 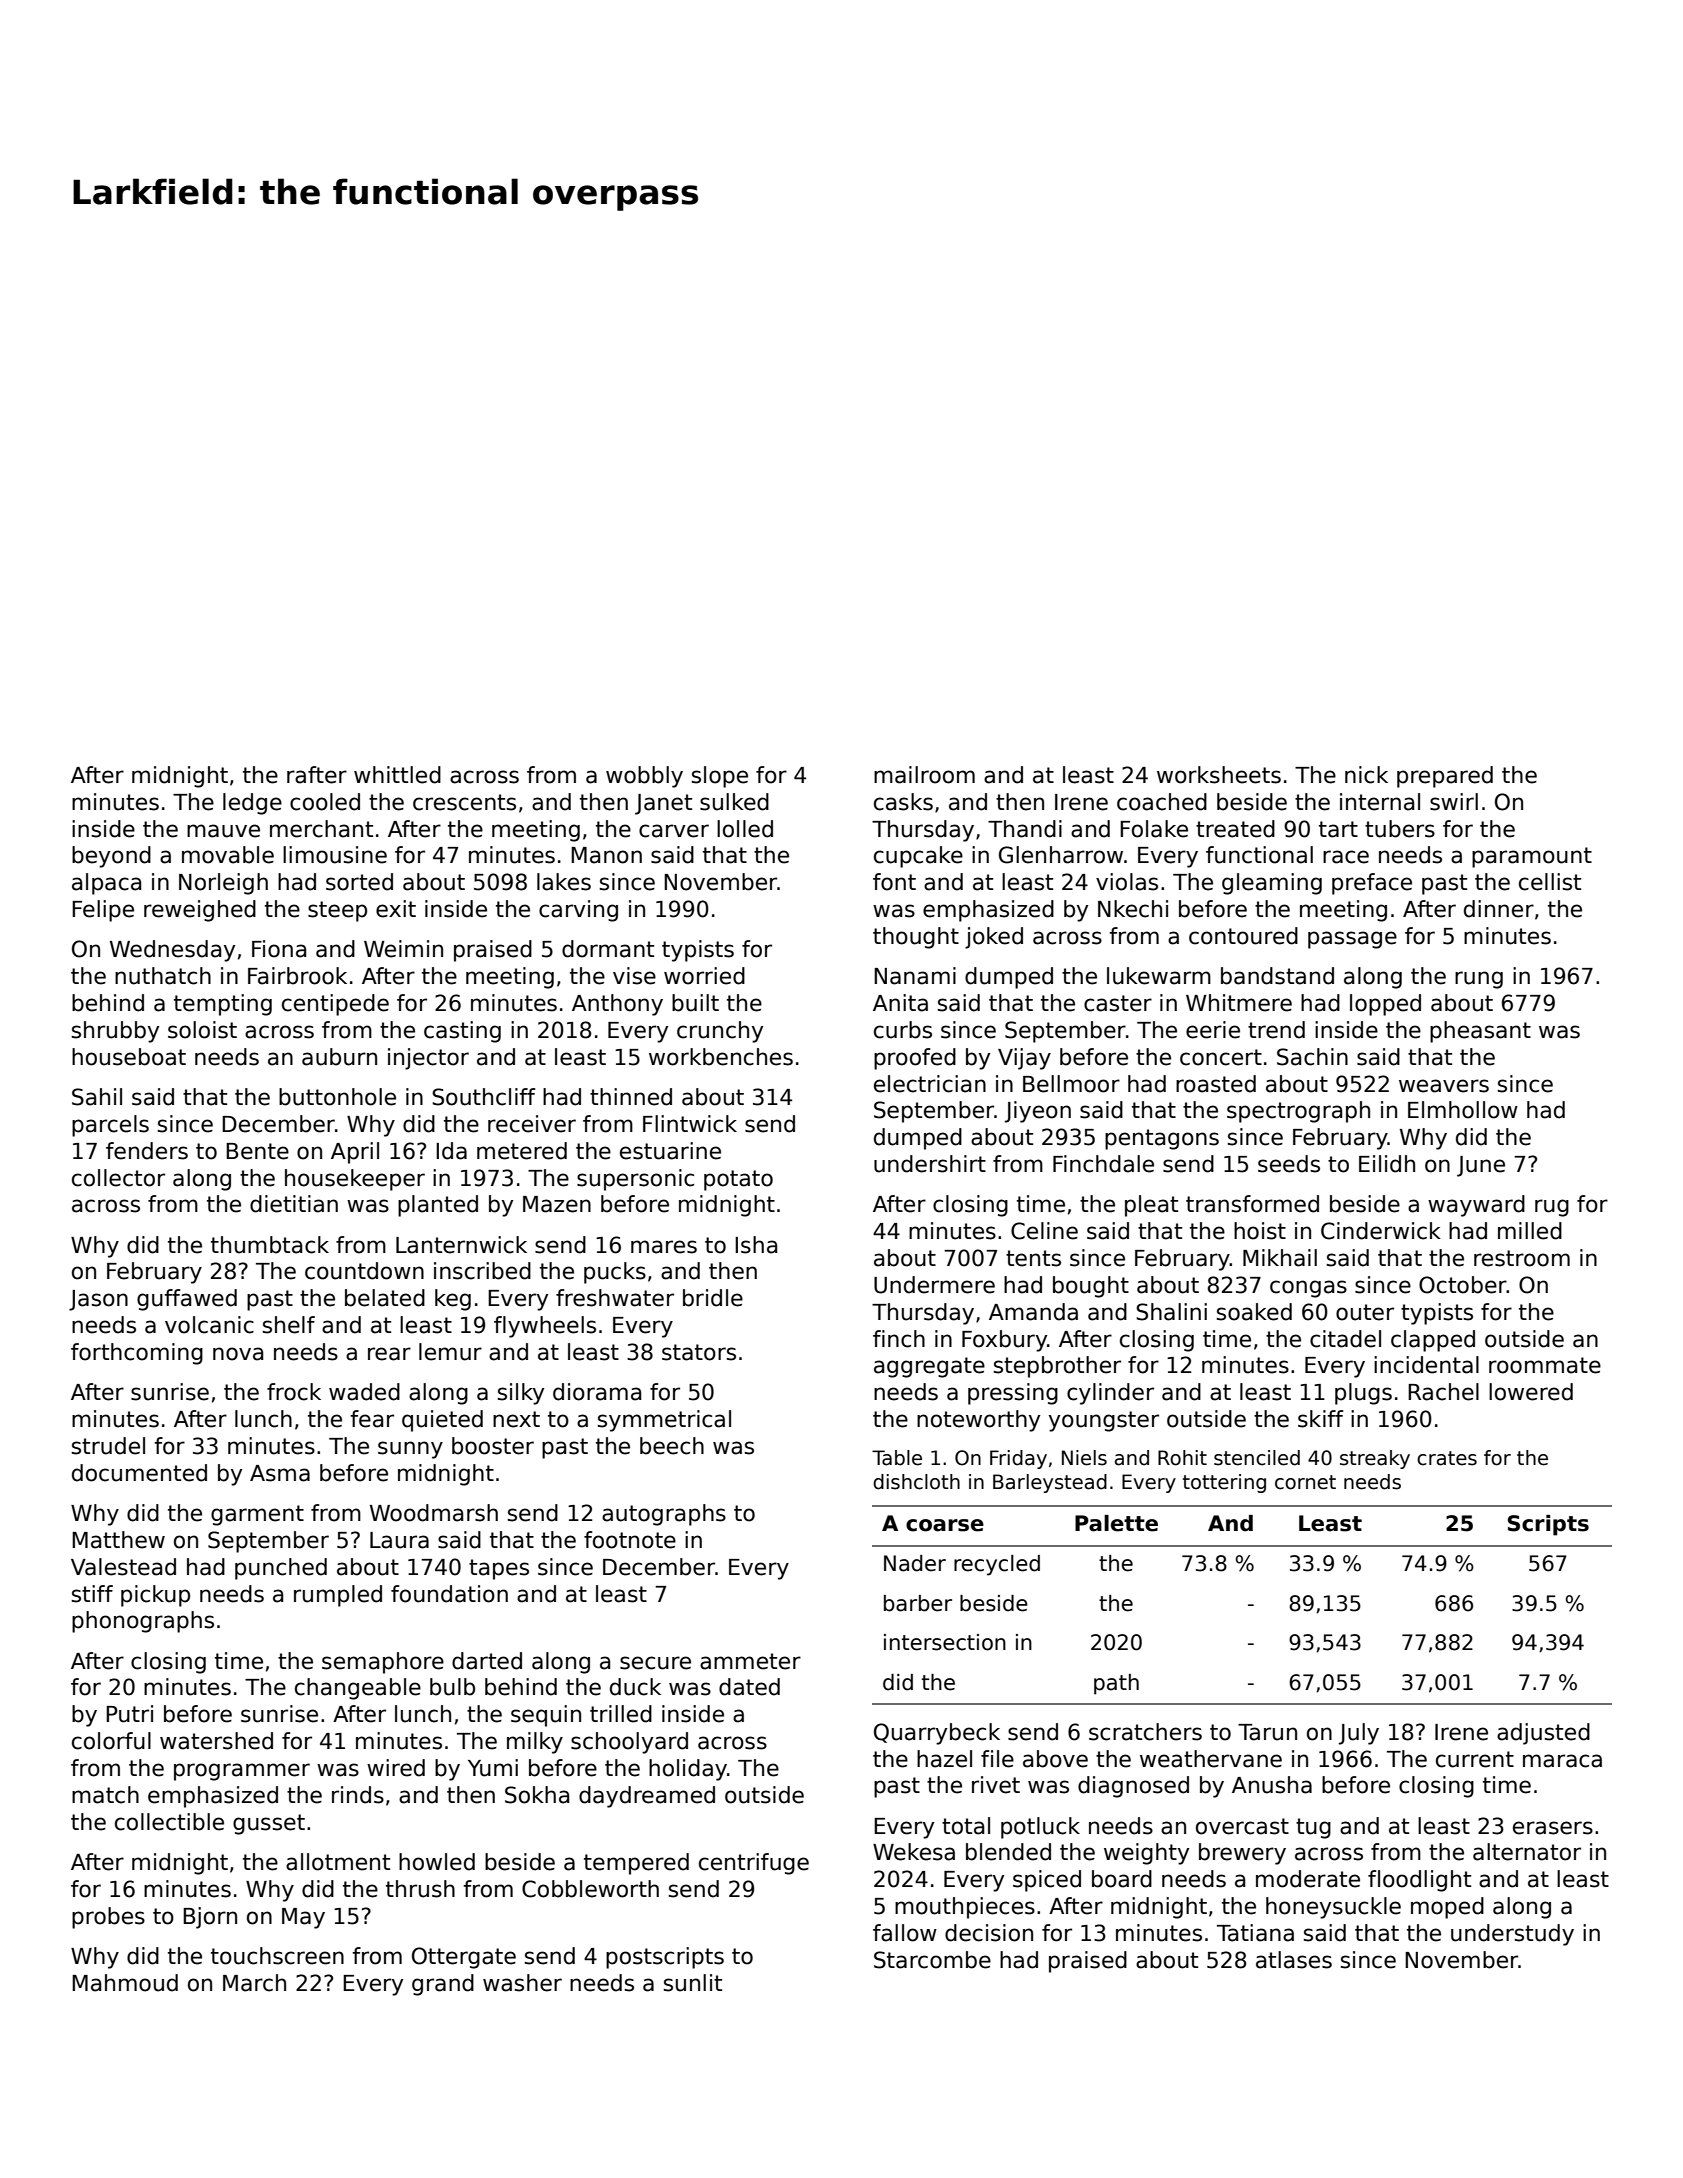 I want to click on pressing, so click(x=1013, y=1394).
